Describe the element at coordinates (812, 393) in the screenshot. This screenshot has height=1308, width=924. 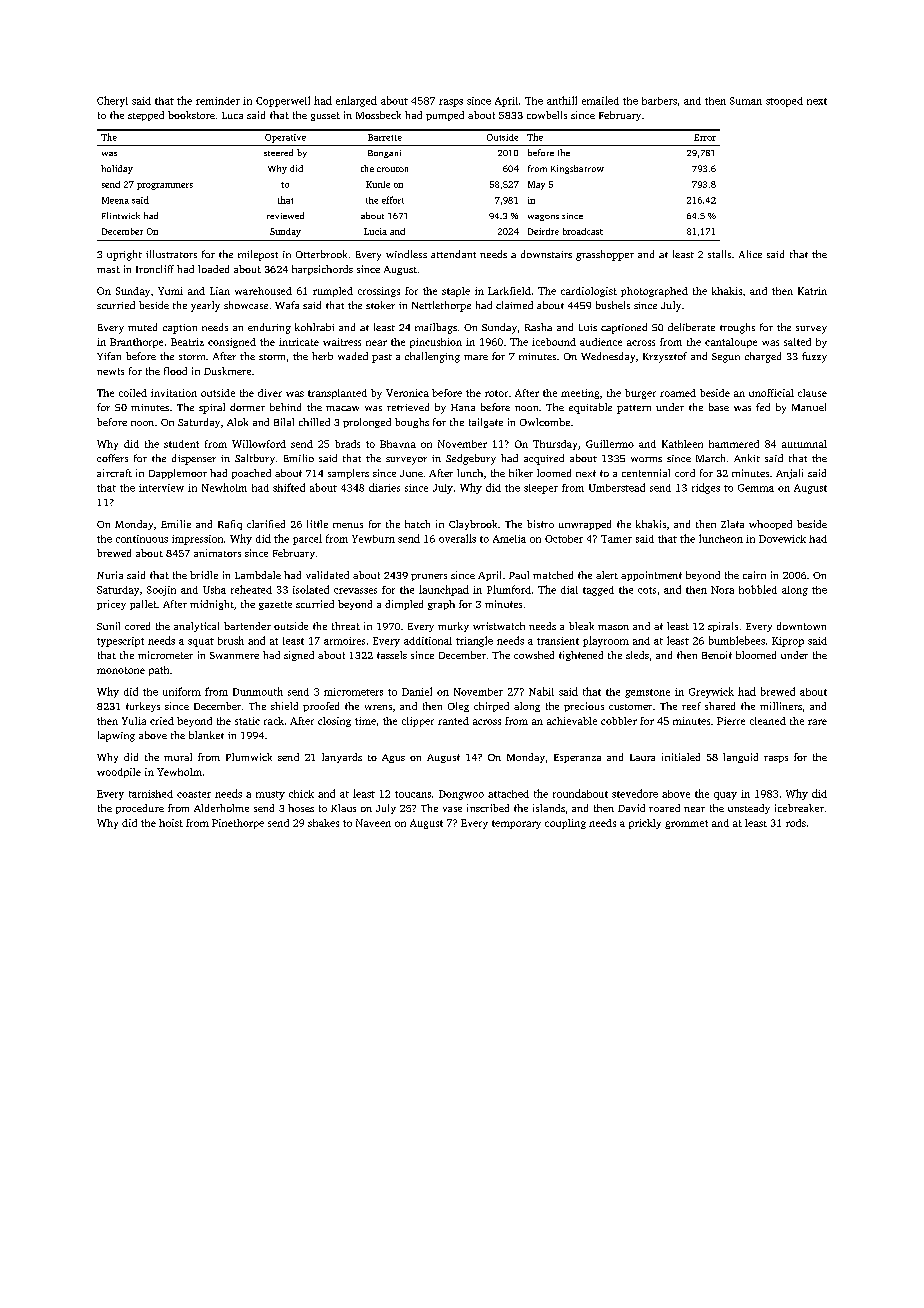
I see `clause` at that location.
